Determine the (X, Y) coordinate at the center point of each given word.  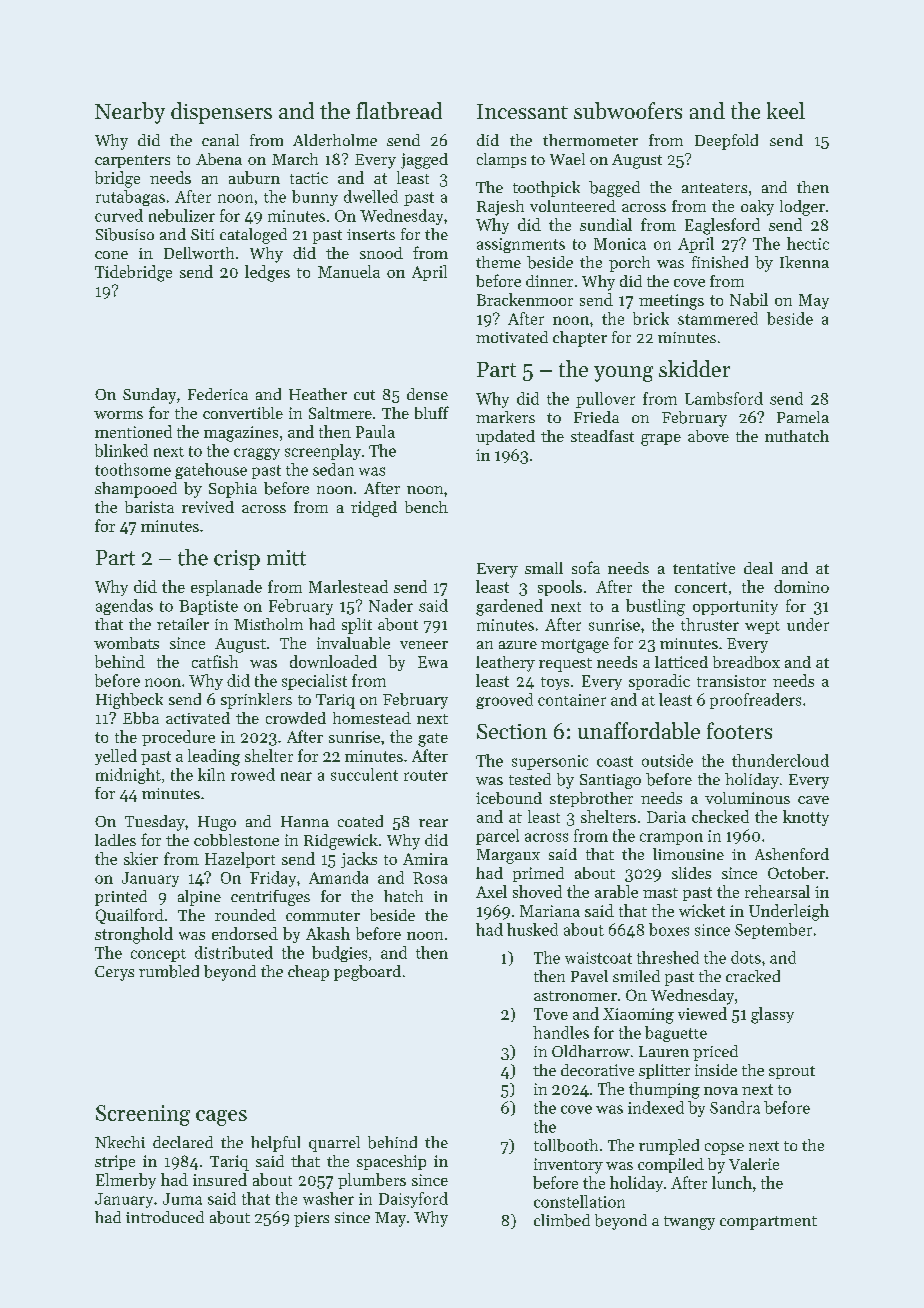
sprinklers (256, 701)
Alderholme (335, 140)
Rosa (430, 878)
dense (427, 394)
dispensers (221, 113)
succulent (364, 774)
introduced (165, 1217)
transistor (731, 681)
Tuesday (155, 823)
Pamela (803, 417)
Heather (318, 394)
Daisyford (413, 1200)
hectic (808, 243)
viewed (702, 1013)
